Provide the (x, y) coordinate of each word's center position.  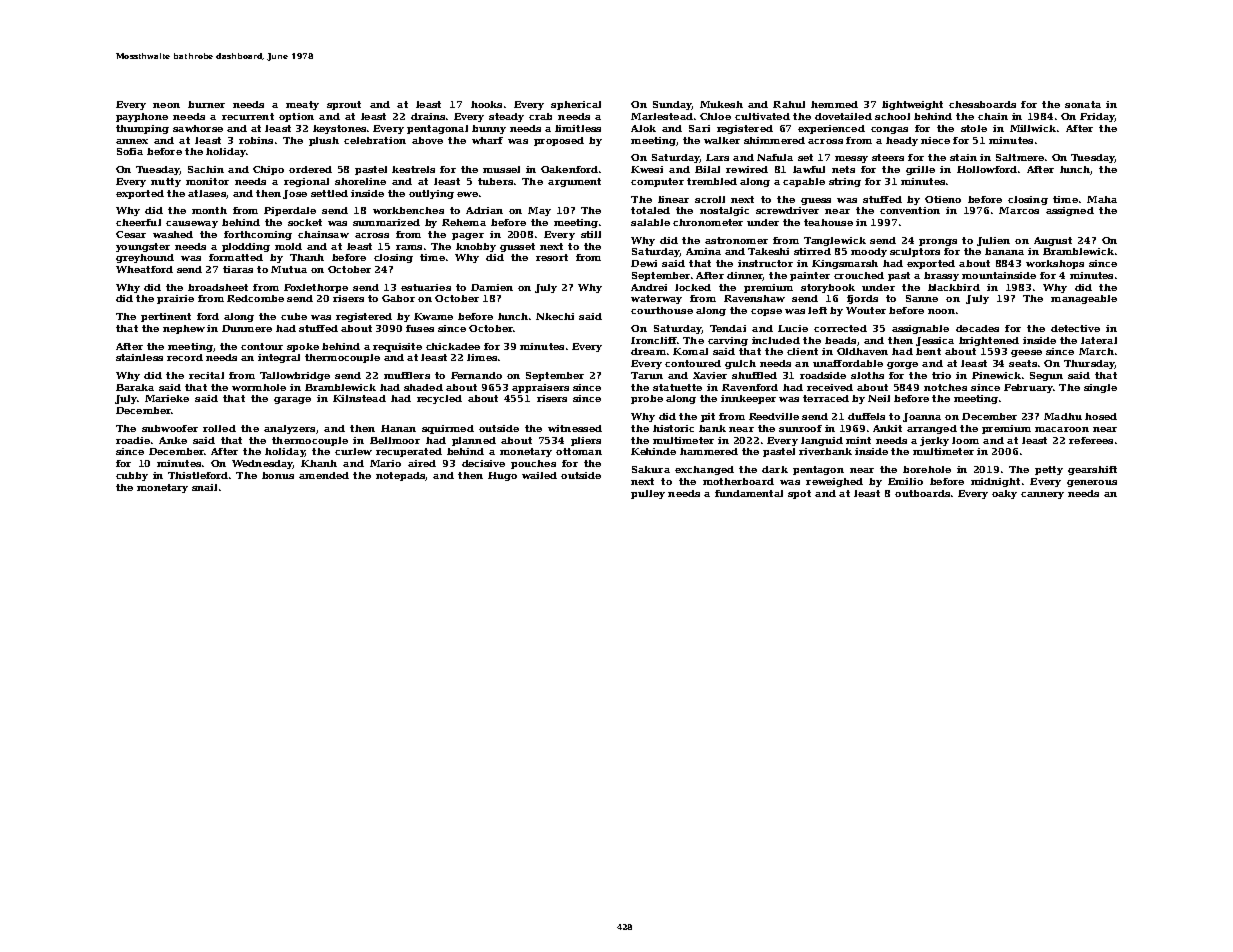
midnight (995, 482)
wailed (539, 475)
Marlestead (662, 116)
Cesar (131, 234)
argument (574, 182)
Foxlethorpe (316, 288)
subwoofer (170, 428)
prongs (938, 242)
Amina (703, 251)
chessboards (982, 104)
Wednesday (262, 464)
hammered (709, 451)
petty (1049, 470)
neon (166, 105)
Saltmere (1020, 157)
